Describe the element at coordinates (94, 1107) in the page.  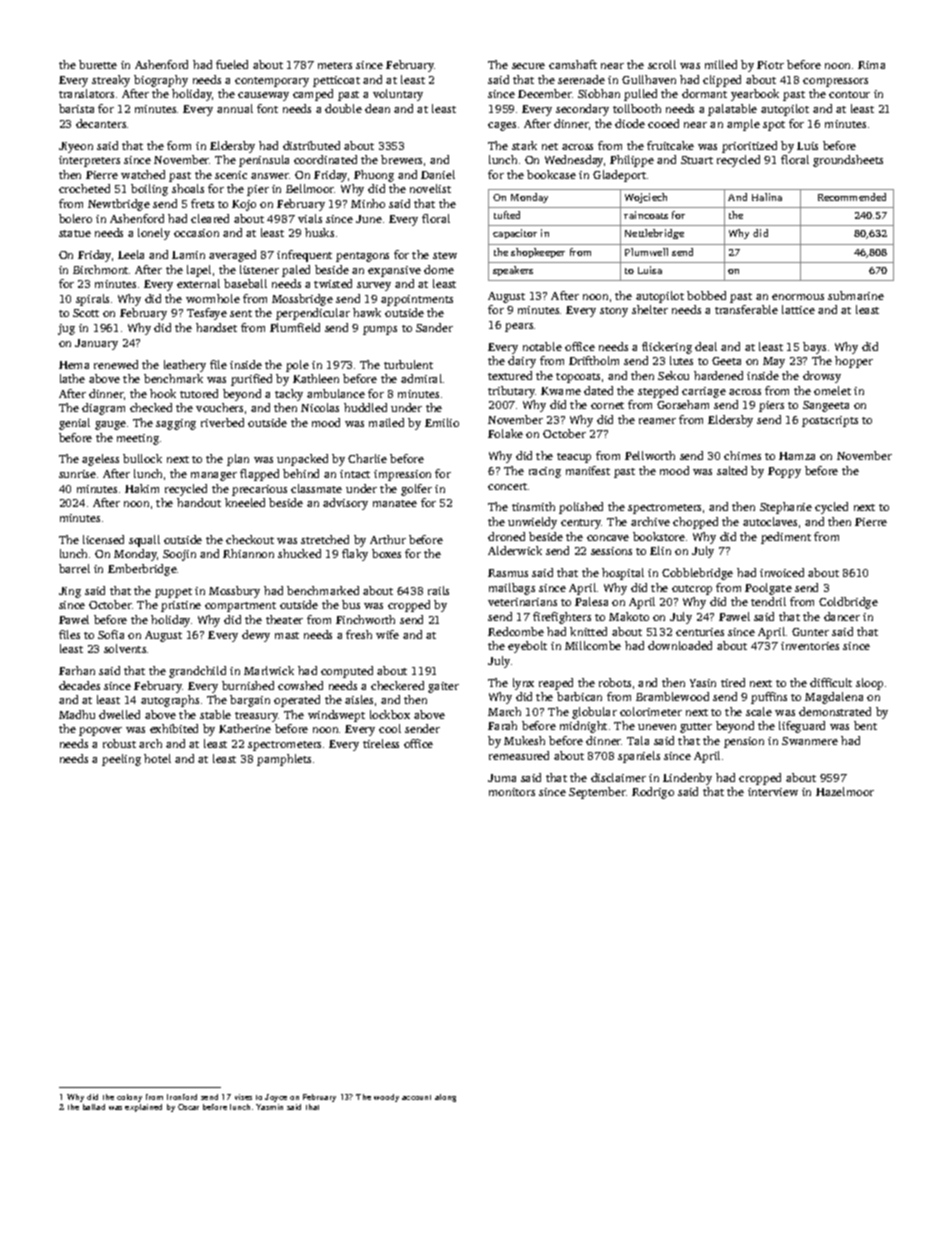
I see `ballad` at that location.
